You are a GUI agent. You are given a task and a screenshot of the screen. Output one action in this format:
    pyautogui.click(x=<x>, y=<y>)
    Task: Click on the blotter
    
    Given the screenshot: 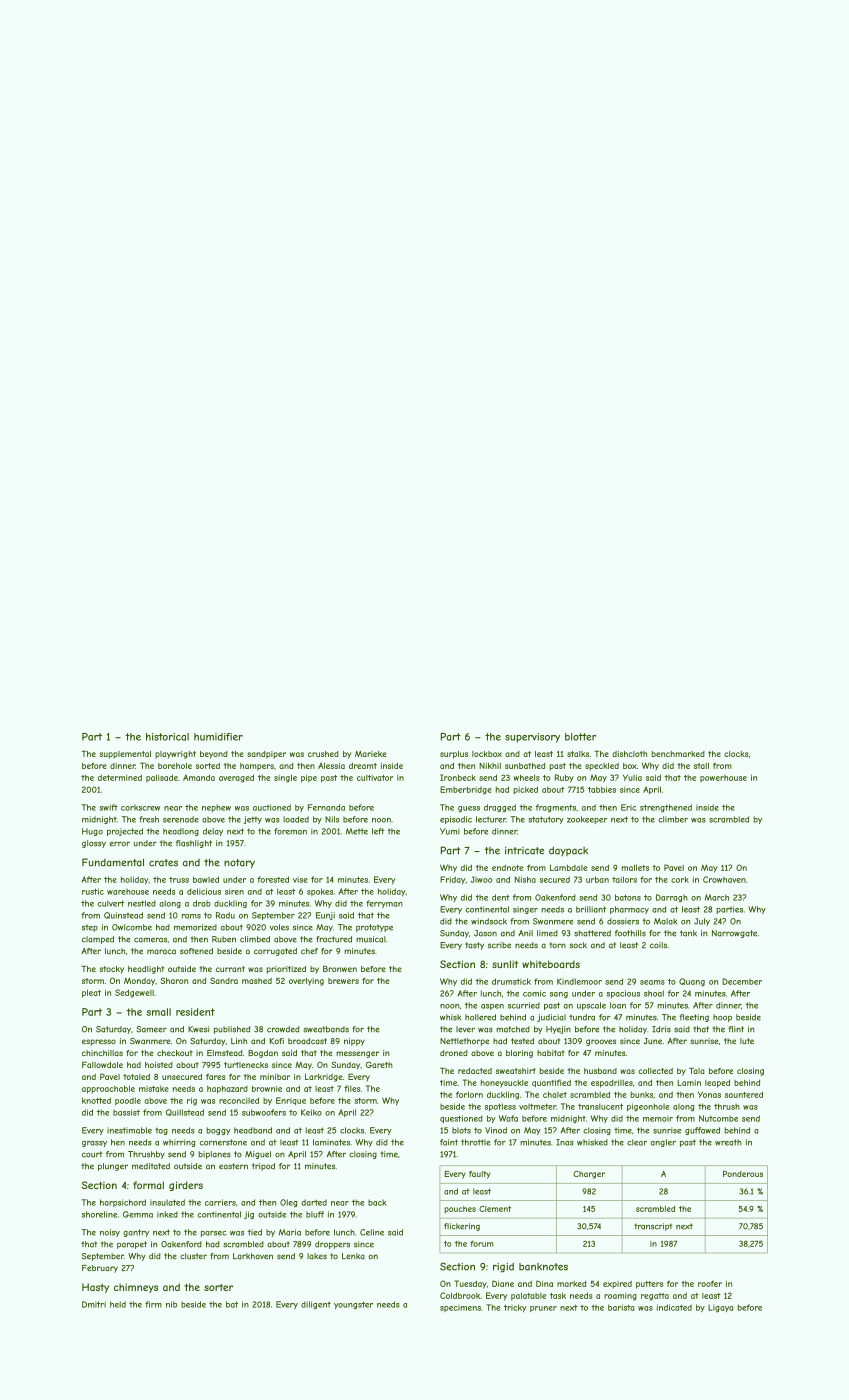 What is the action you would take?
    pyautogui.click(x=580, y=737)
